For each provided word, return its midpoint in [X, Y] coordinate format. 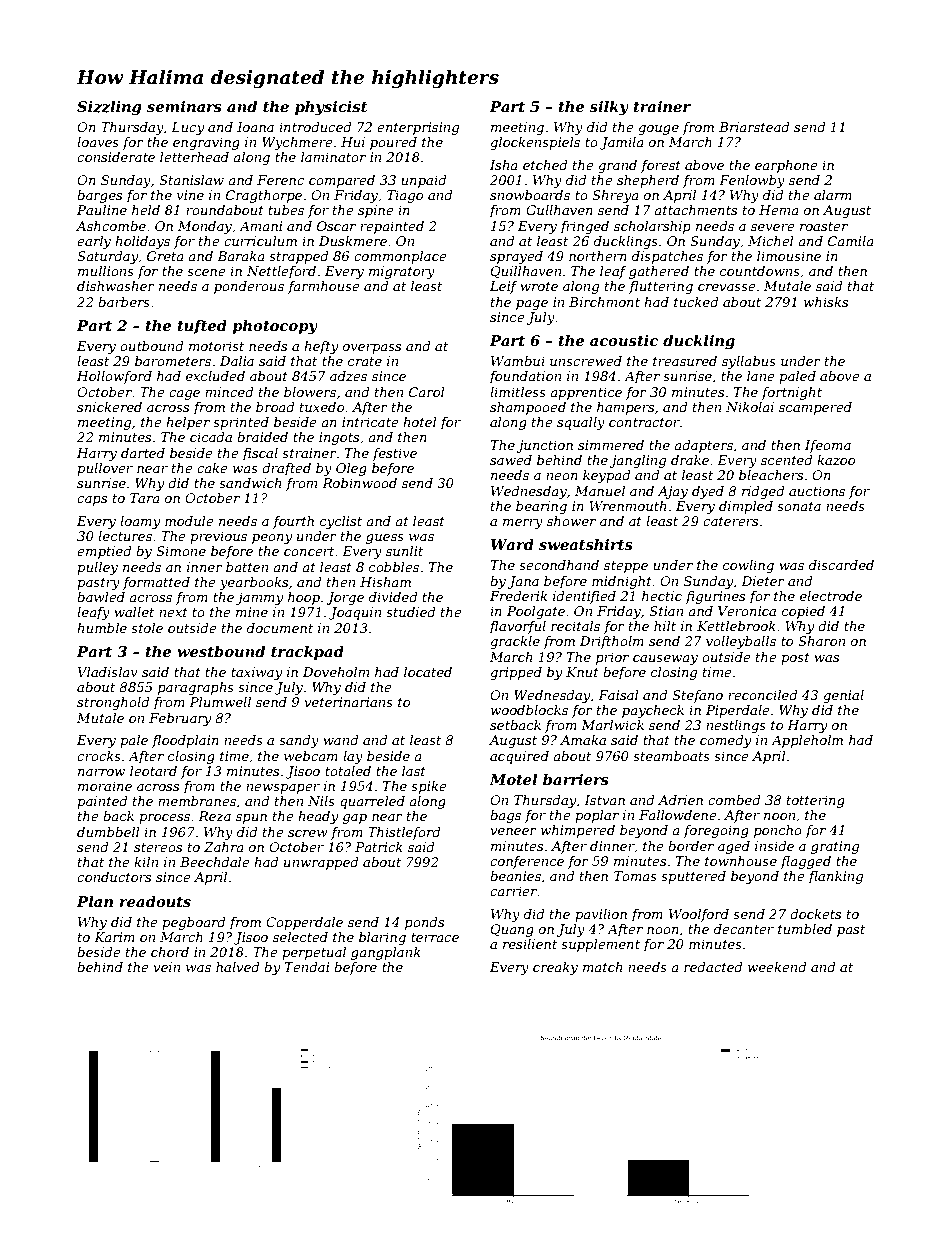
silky [609, 108]
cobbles [394, 567]
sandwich [250, 483]
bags [505, 816]
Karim [114, 937]
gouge [658, 130]
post [795, 659]
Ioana [255, 127]
